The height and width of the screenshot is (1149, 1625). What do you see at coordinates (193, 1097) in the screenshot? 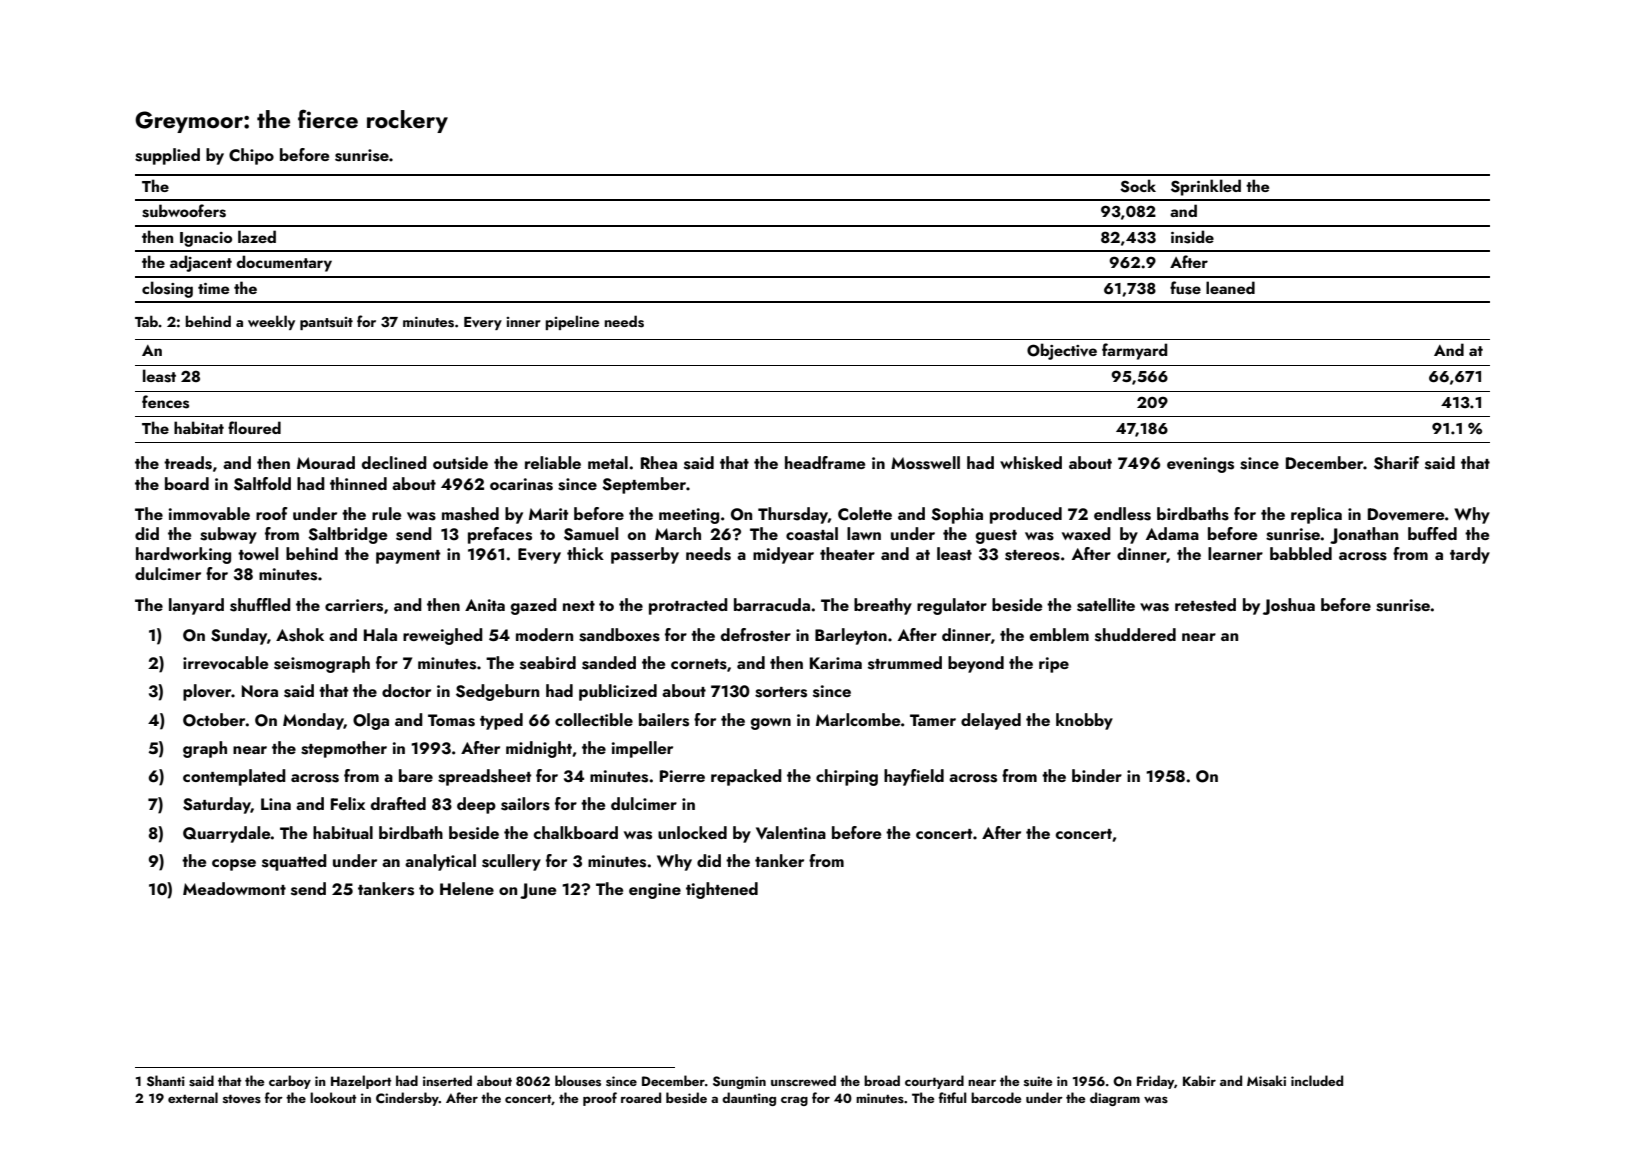
I see `external` at bounding box center [193, 1097].
